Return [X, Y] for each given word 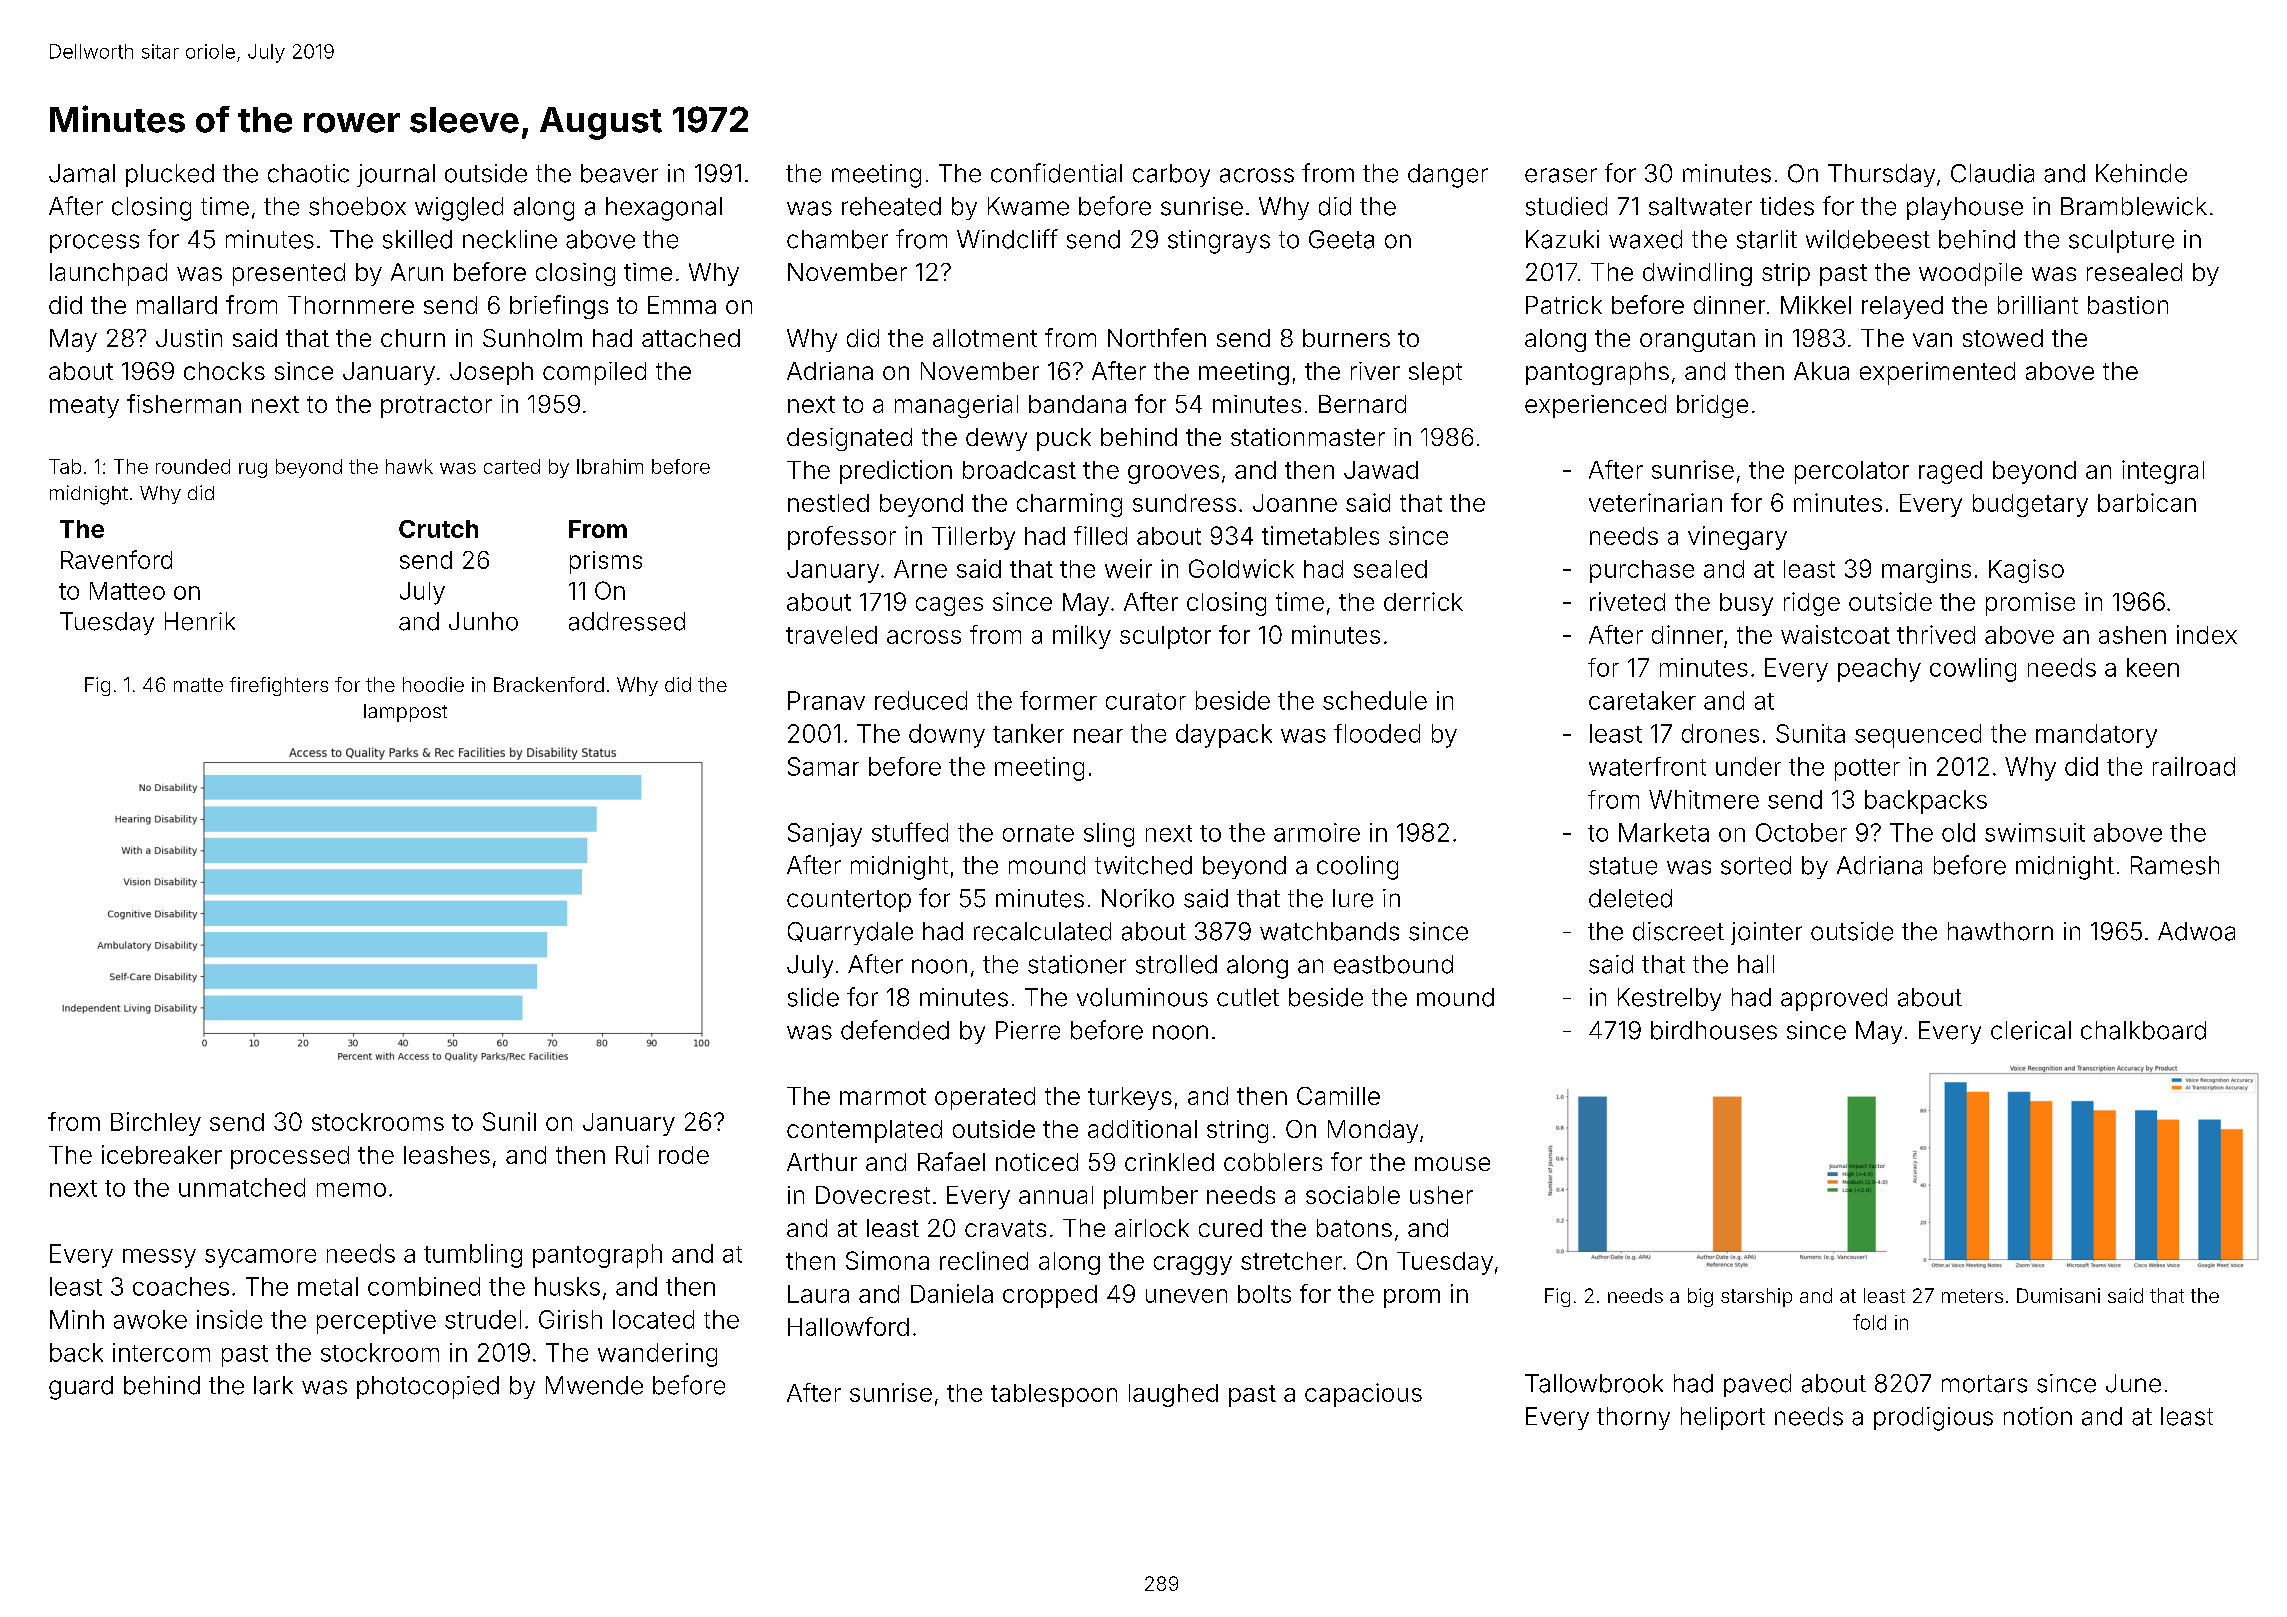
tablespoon [1054, 1395]
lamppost [405, 713]
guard [81, 1388]
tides [1787, 206]
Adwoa [2196, 931]
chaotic [308, 173]
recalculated [1042, 931]
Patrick [1564, 305]
